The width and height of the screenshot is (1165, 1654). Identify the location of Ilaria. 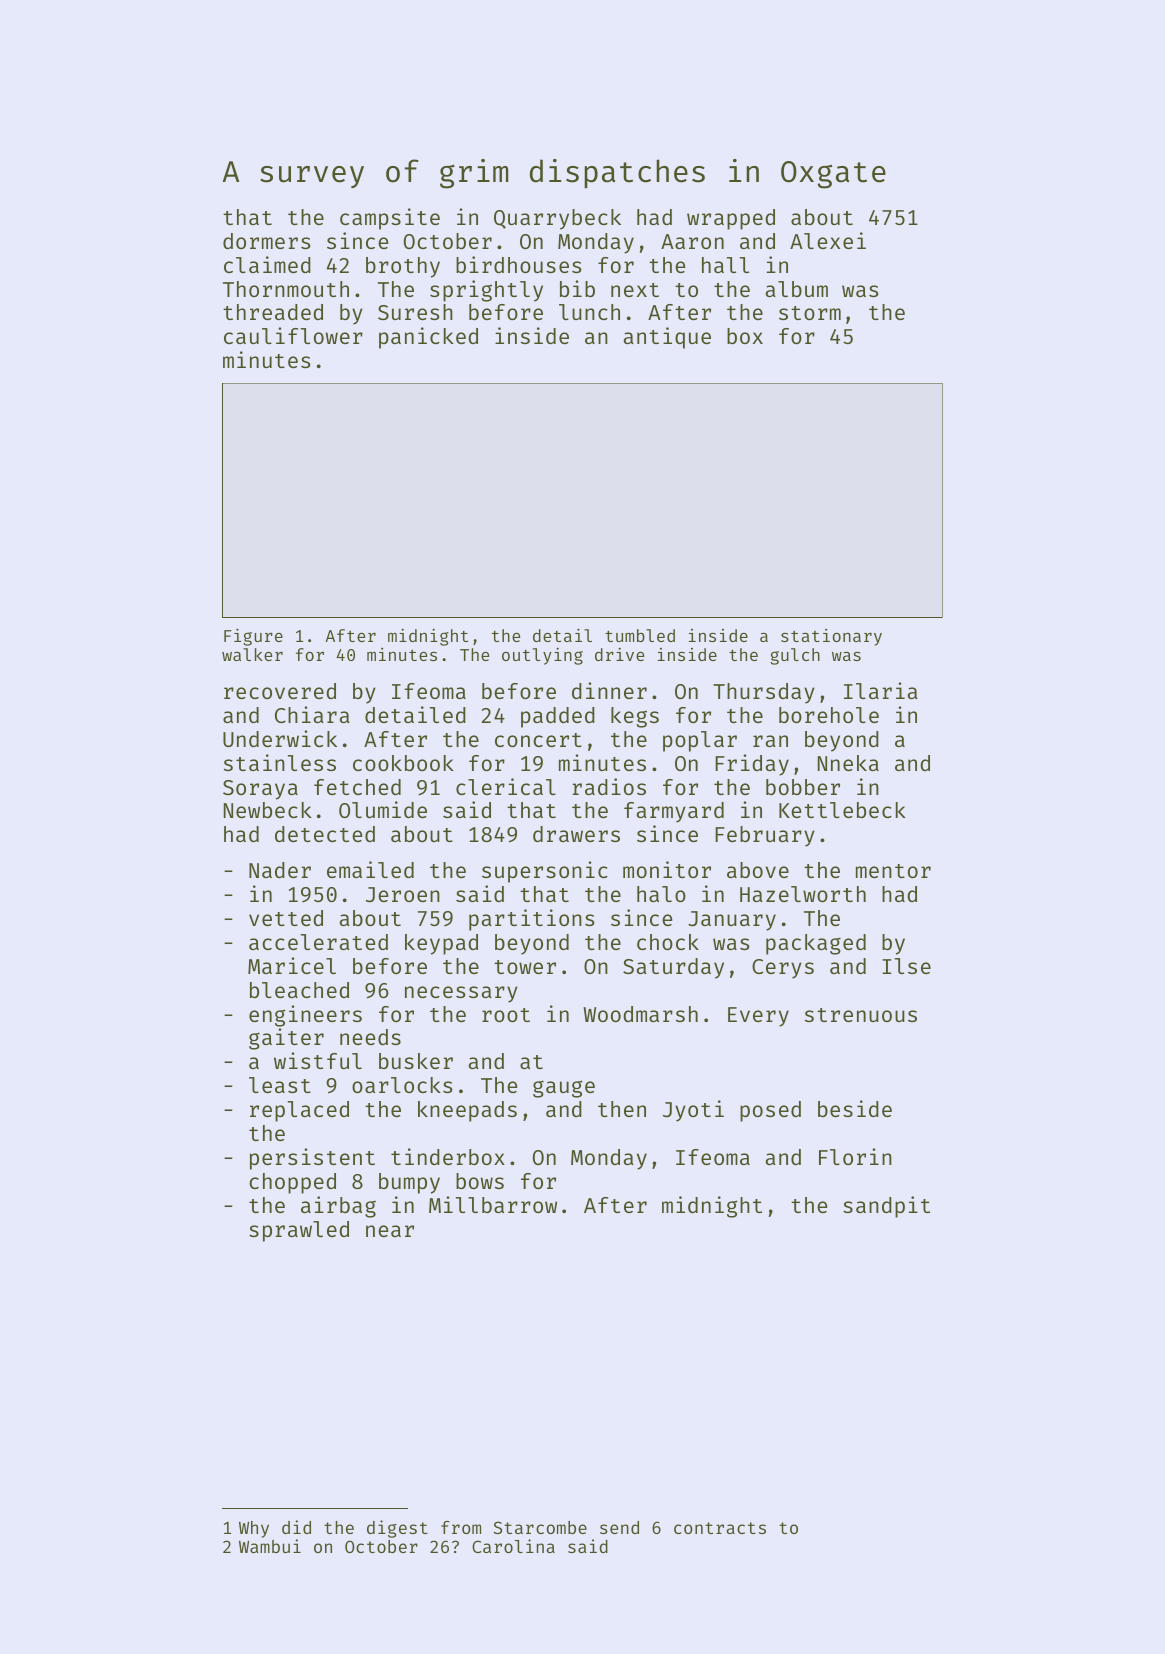
(881, 690).
